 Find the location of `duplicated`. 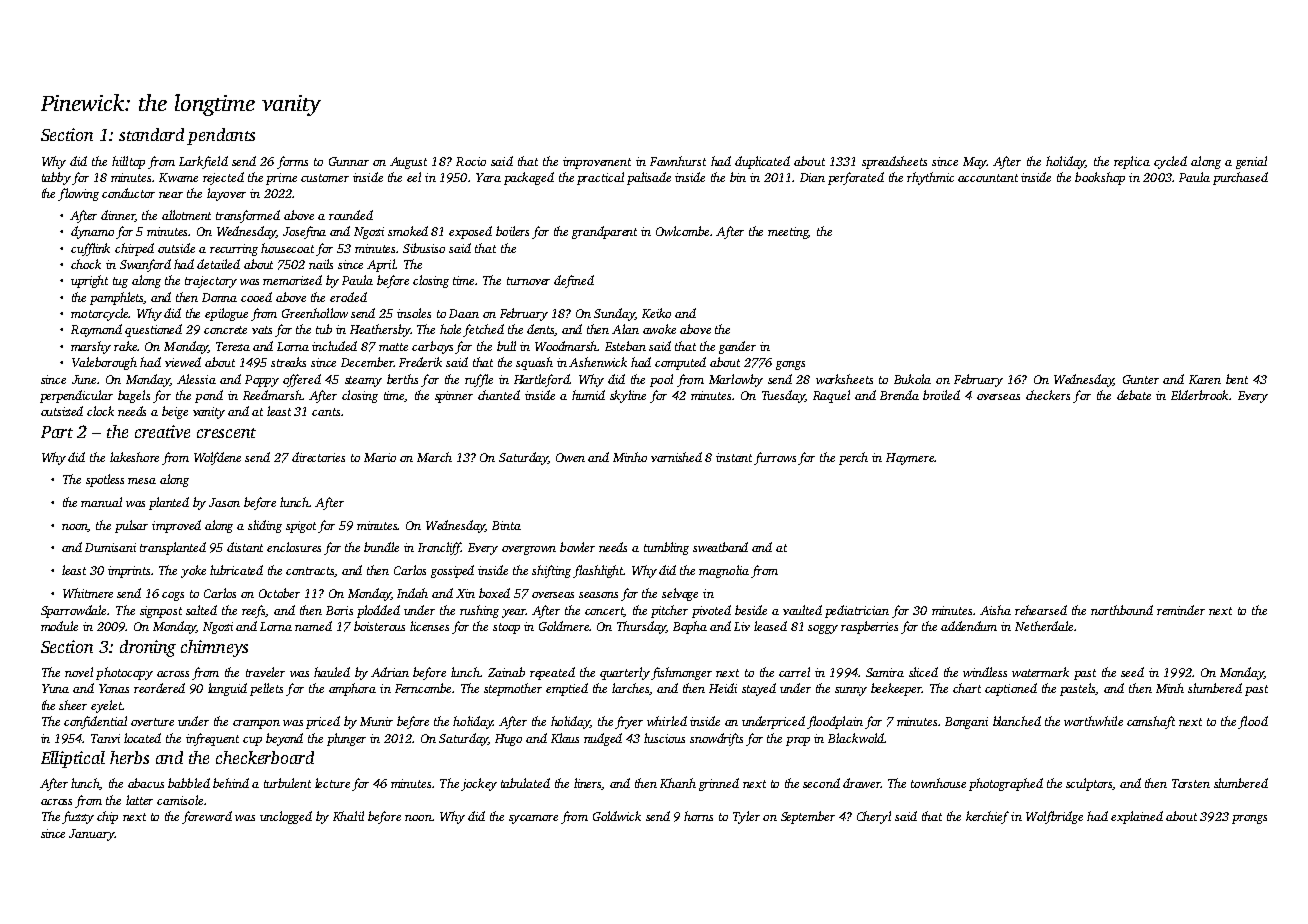

duplicated is located at coordinates (762, 162).
